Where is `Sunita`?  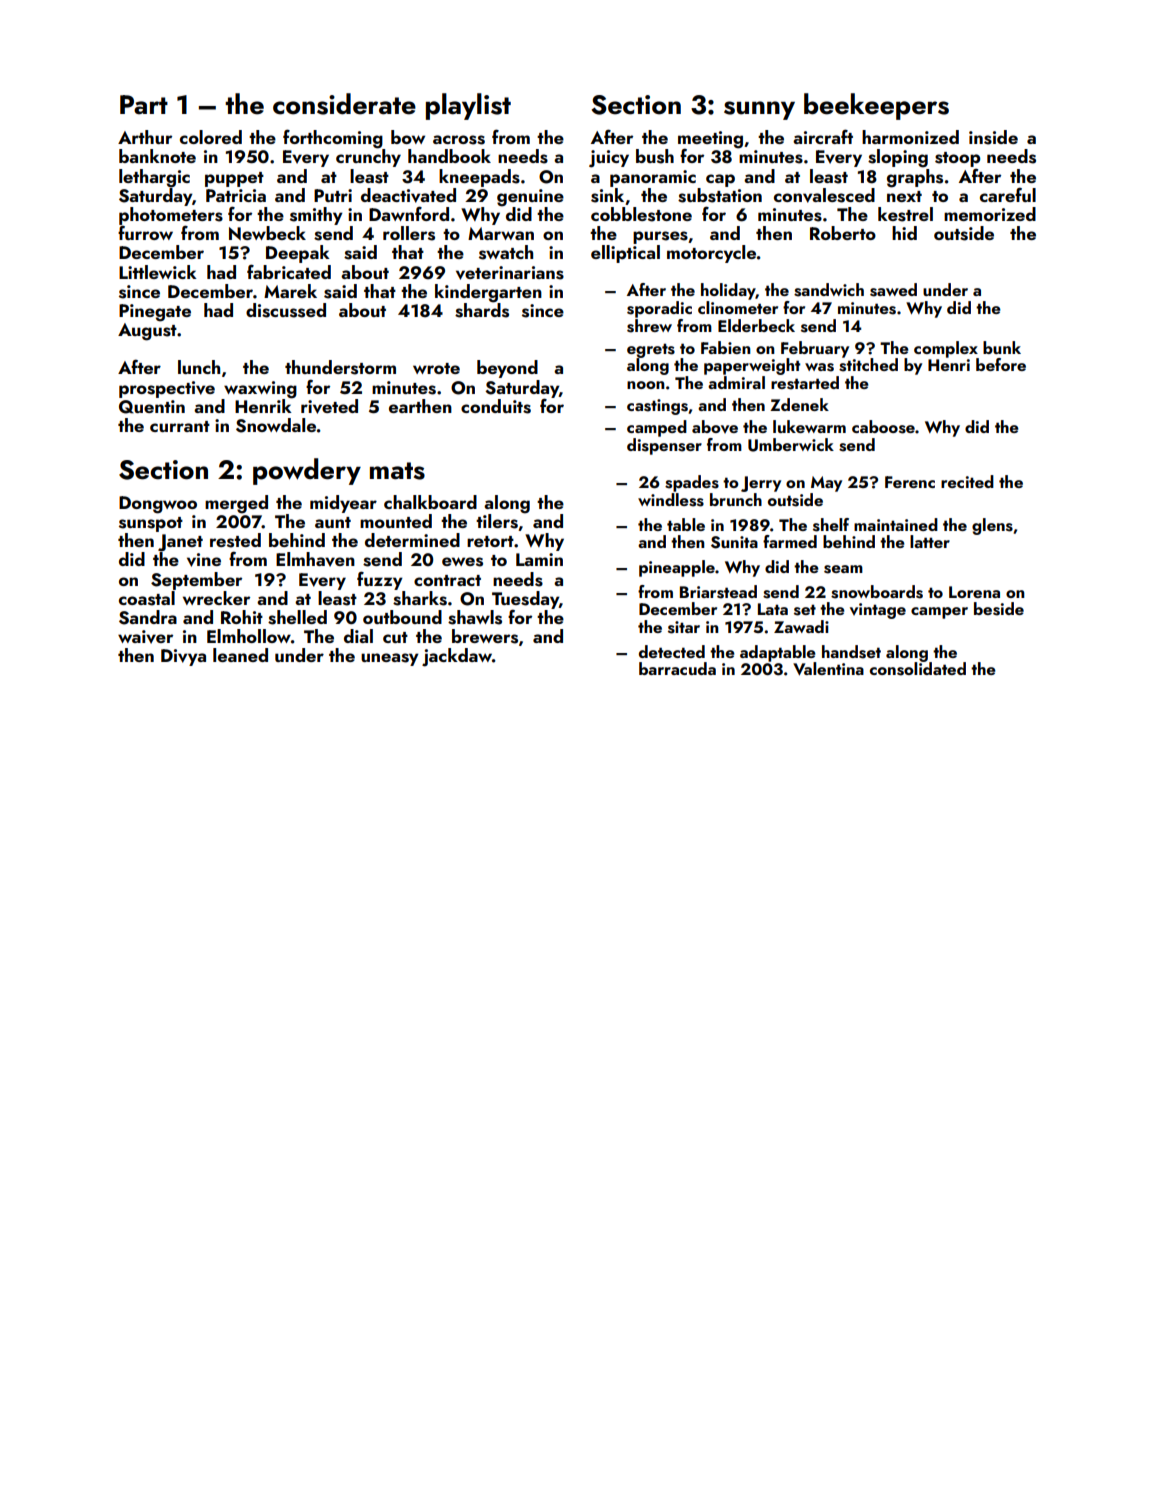
Sunita is located at coordinates (734, 542).
